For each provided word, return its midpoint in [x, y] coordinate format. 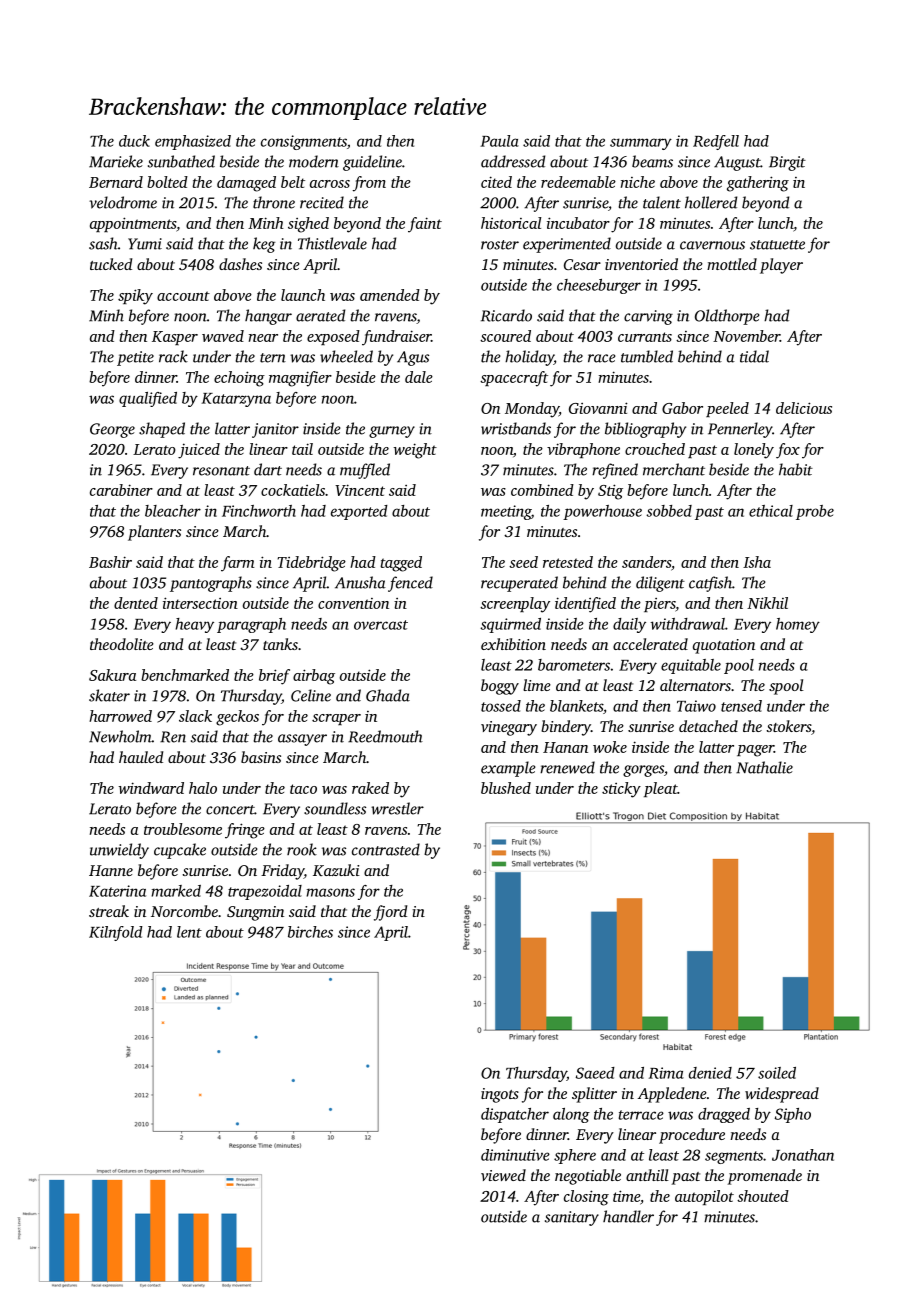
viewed [503, 1175]
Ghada [388, 695]
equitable [691, 666]
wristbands [516, 428]
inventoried [641, 264]
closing [586, 1198]
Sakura [112, 675]
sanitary [572, 1218]
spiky [135, 297]
